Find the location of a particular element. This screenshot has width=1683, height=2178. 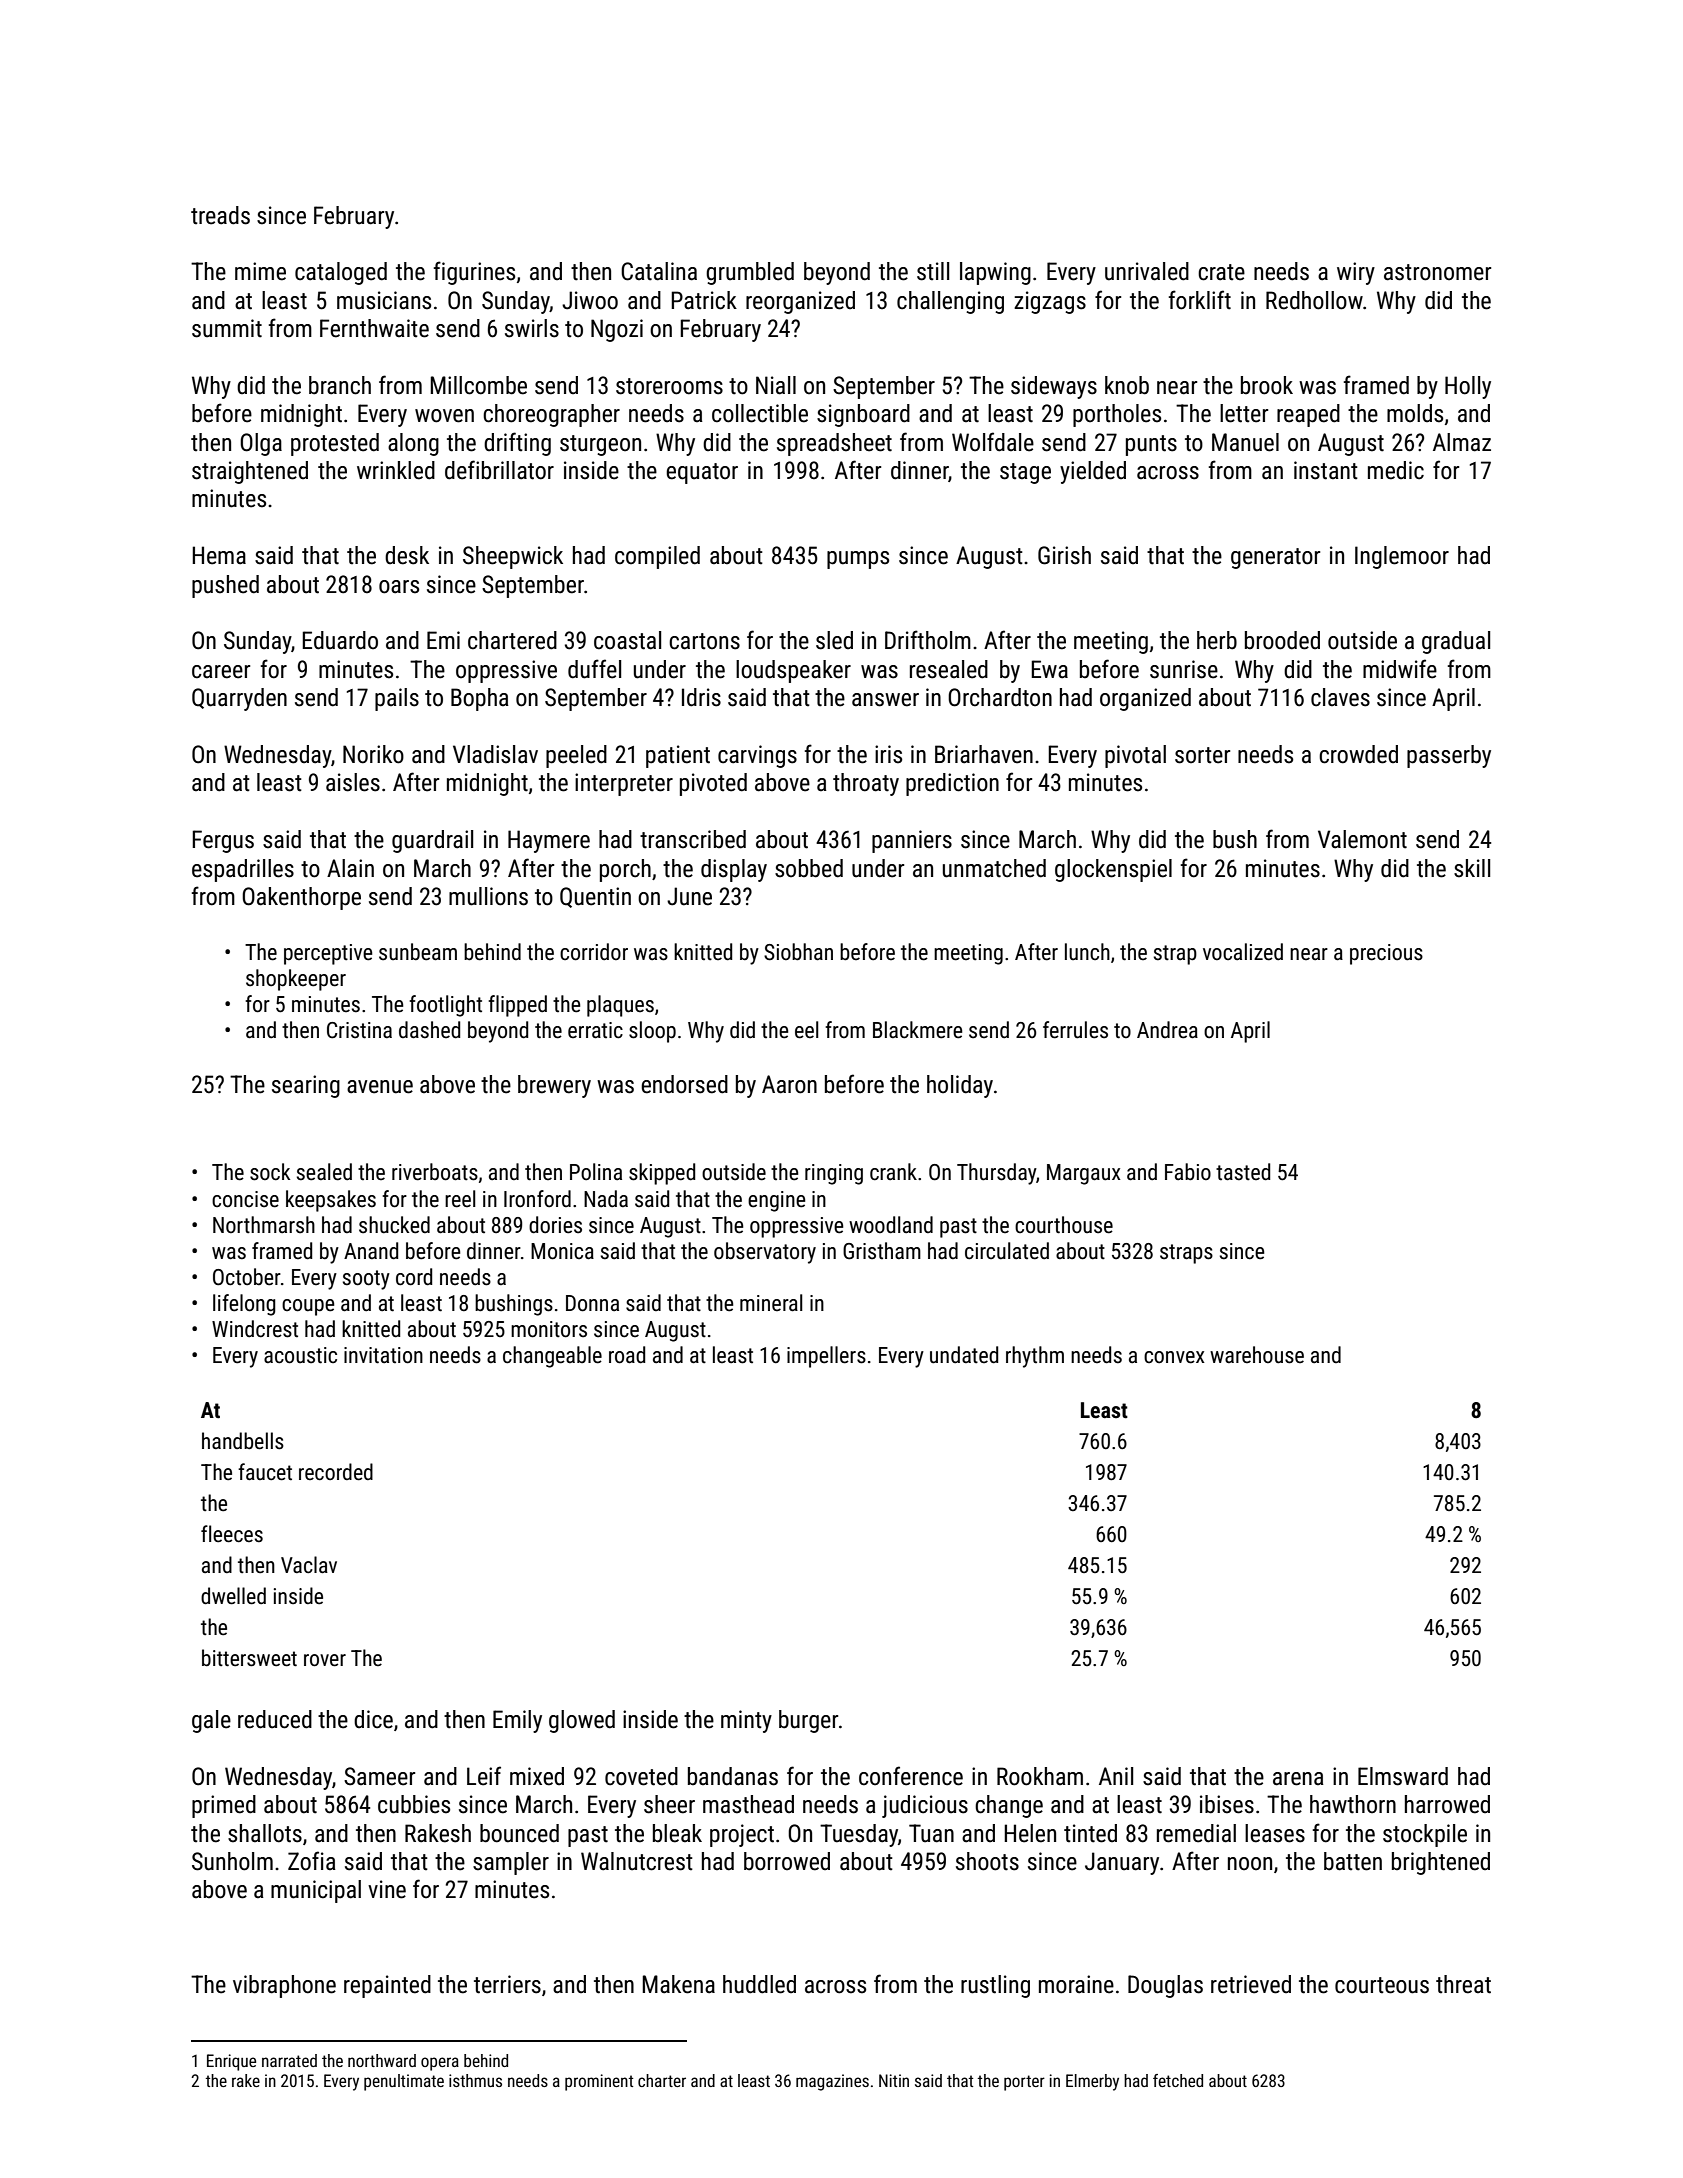

guardrail is located at coordinates (432, 841).
